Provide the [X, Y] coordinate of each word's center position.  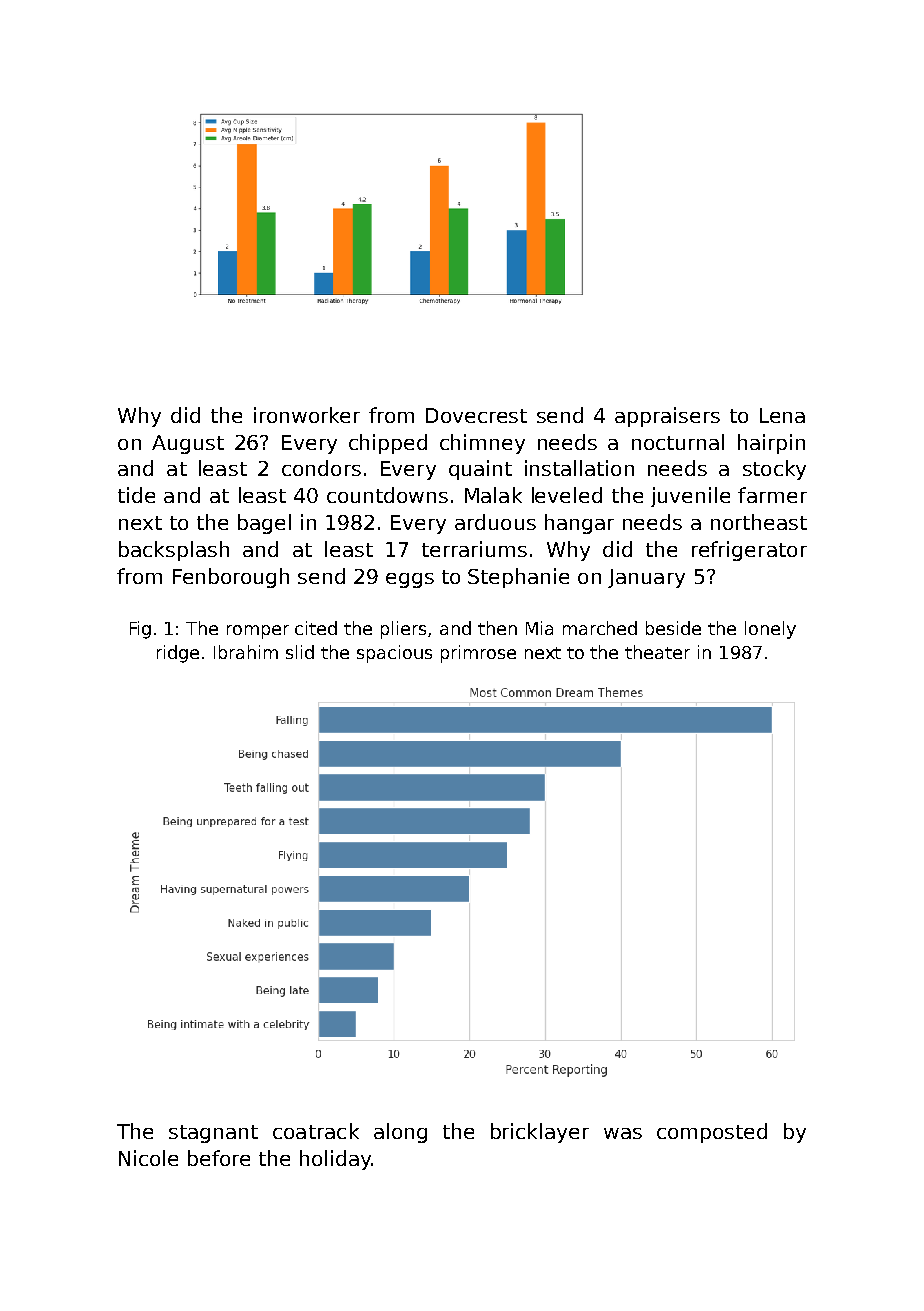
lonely [770, 630]
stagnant [213, 1134]
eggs [410, 580]
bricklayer [540, 1133]
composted [712, 1133]
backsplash [174, 551]
